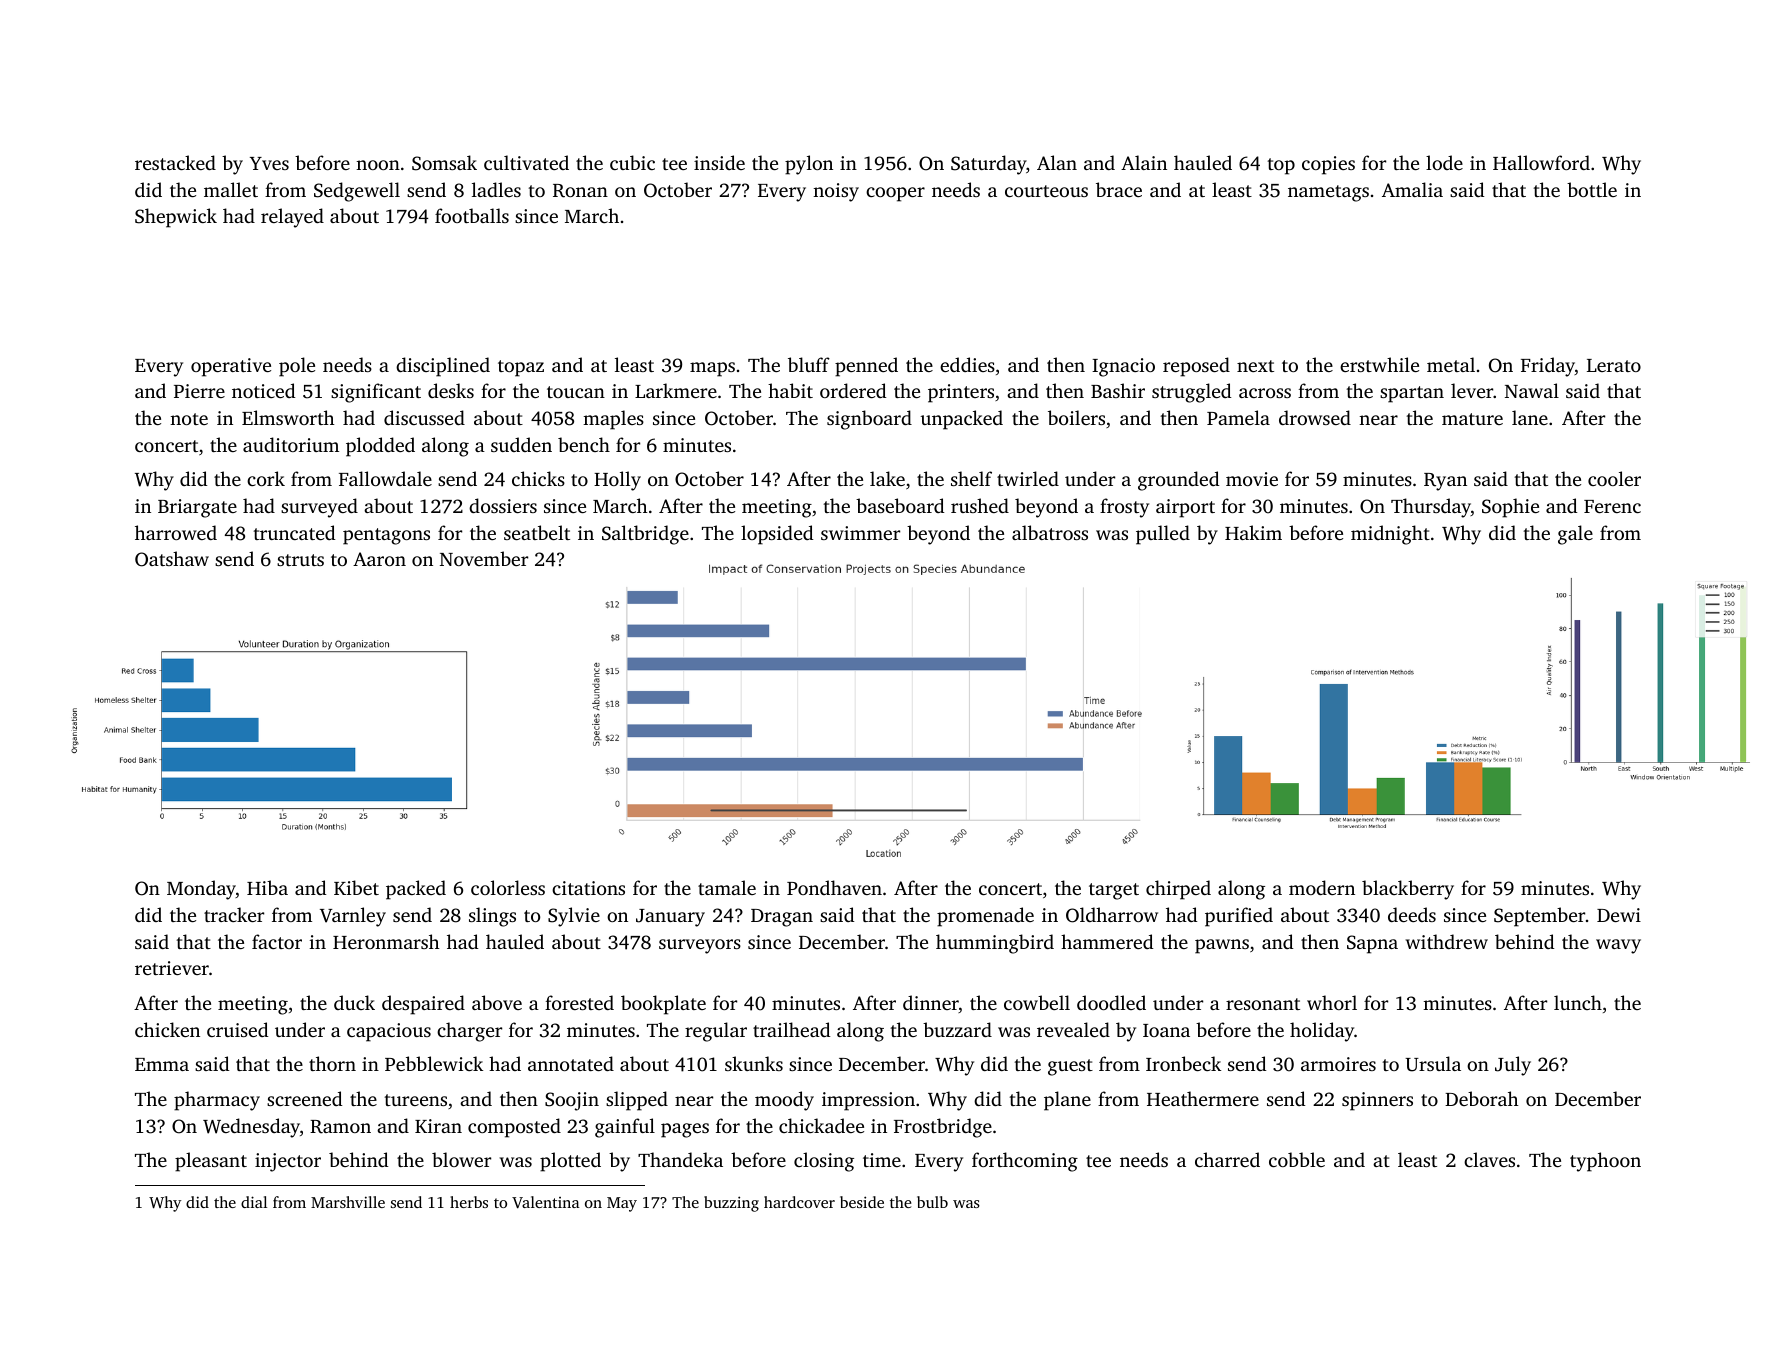  Describe the element at coordinates (1050, 532) in the image. I see `albatross` at that location.
